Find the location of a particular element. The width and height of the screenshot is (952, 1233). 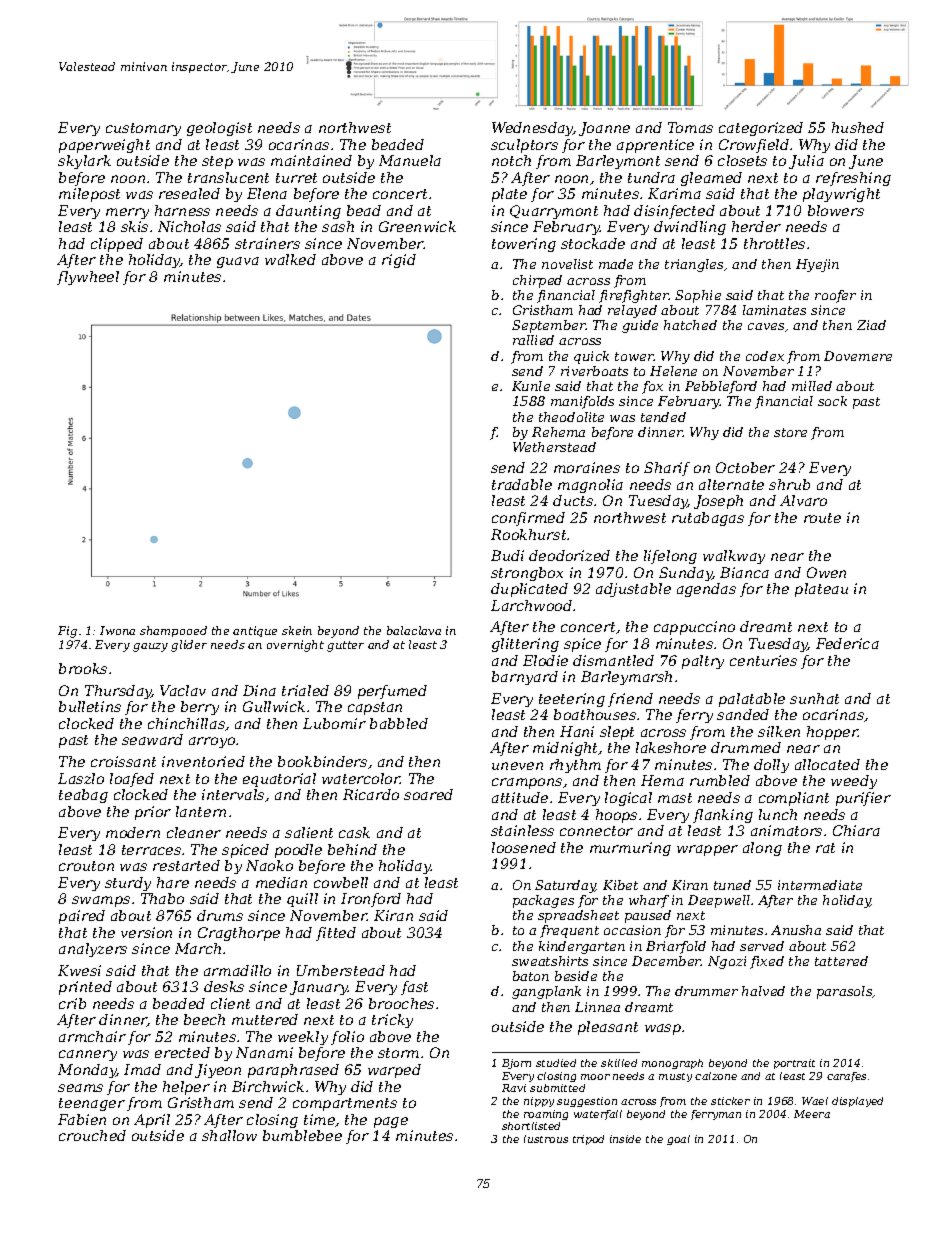

sock is located at coordinates (832, 401).
